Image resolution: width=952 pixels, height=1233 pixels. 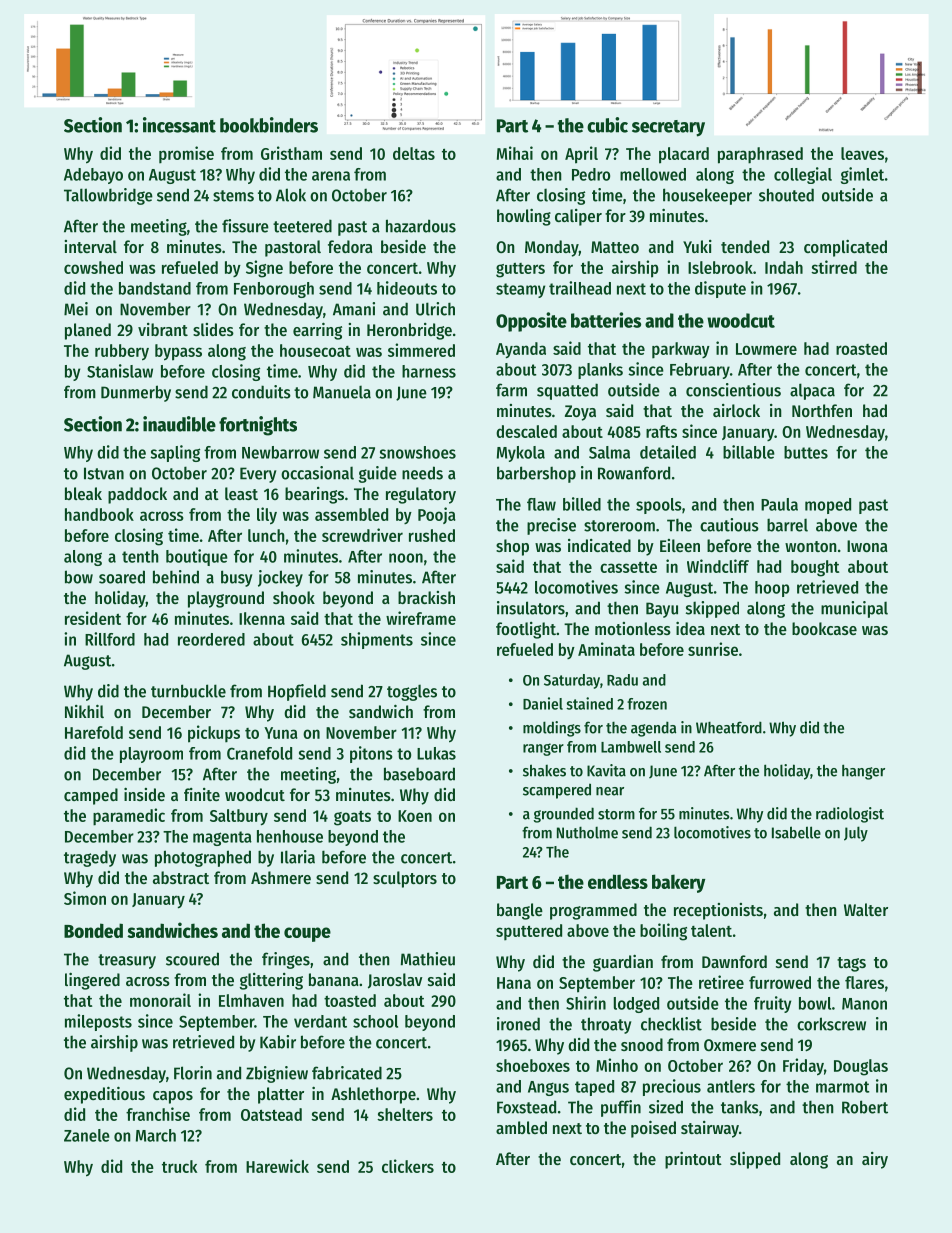 What do you see at coordinates (155, 288) in the page?
I see `bandstand` at bounding box center [155, 288].
